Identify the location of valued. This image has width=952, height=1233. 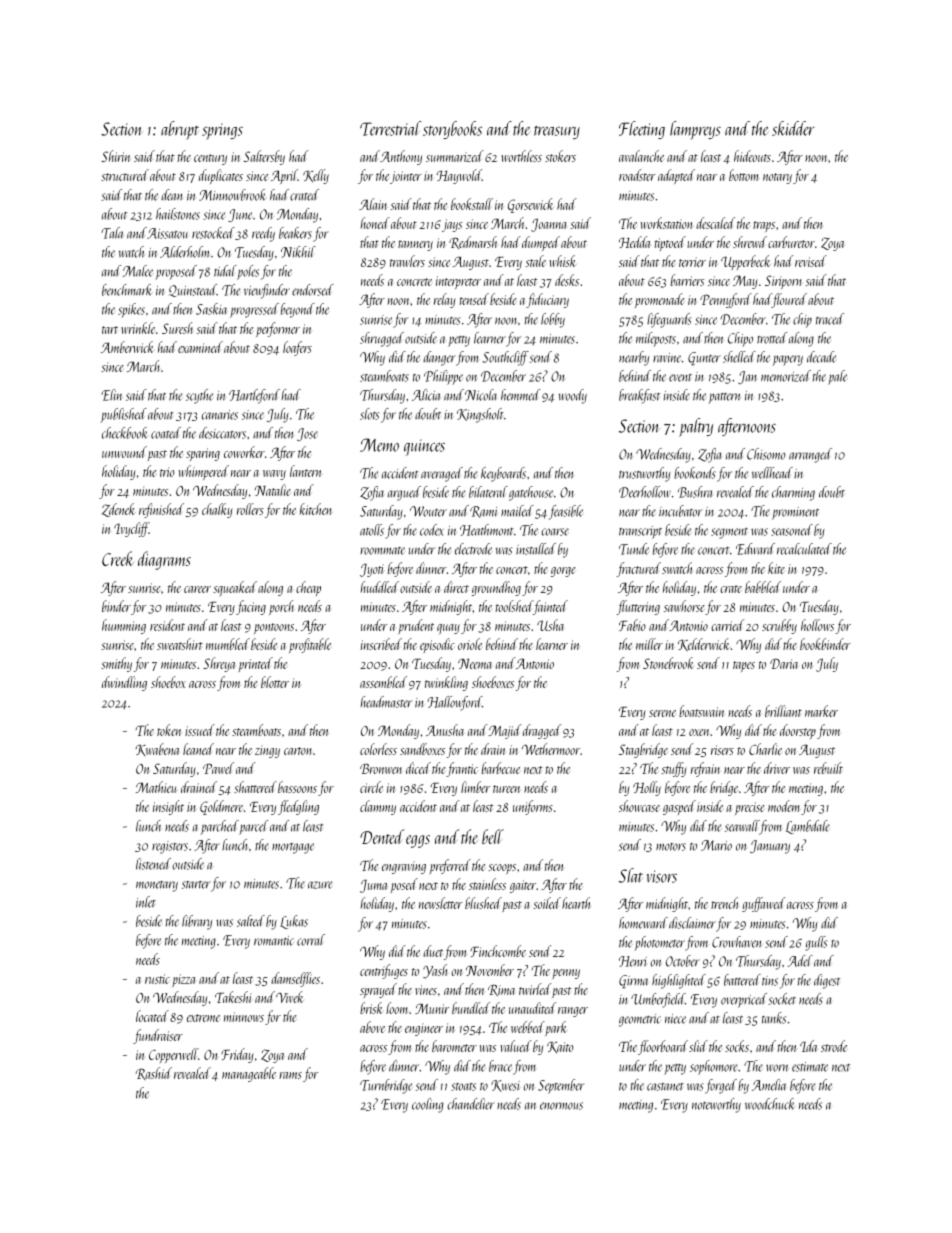
(515, 1046).
